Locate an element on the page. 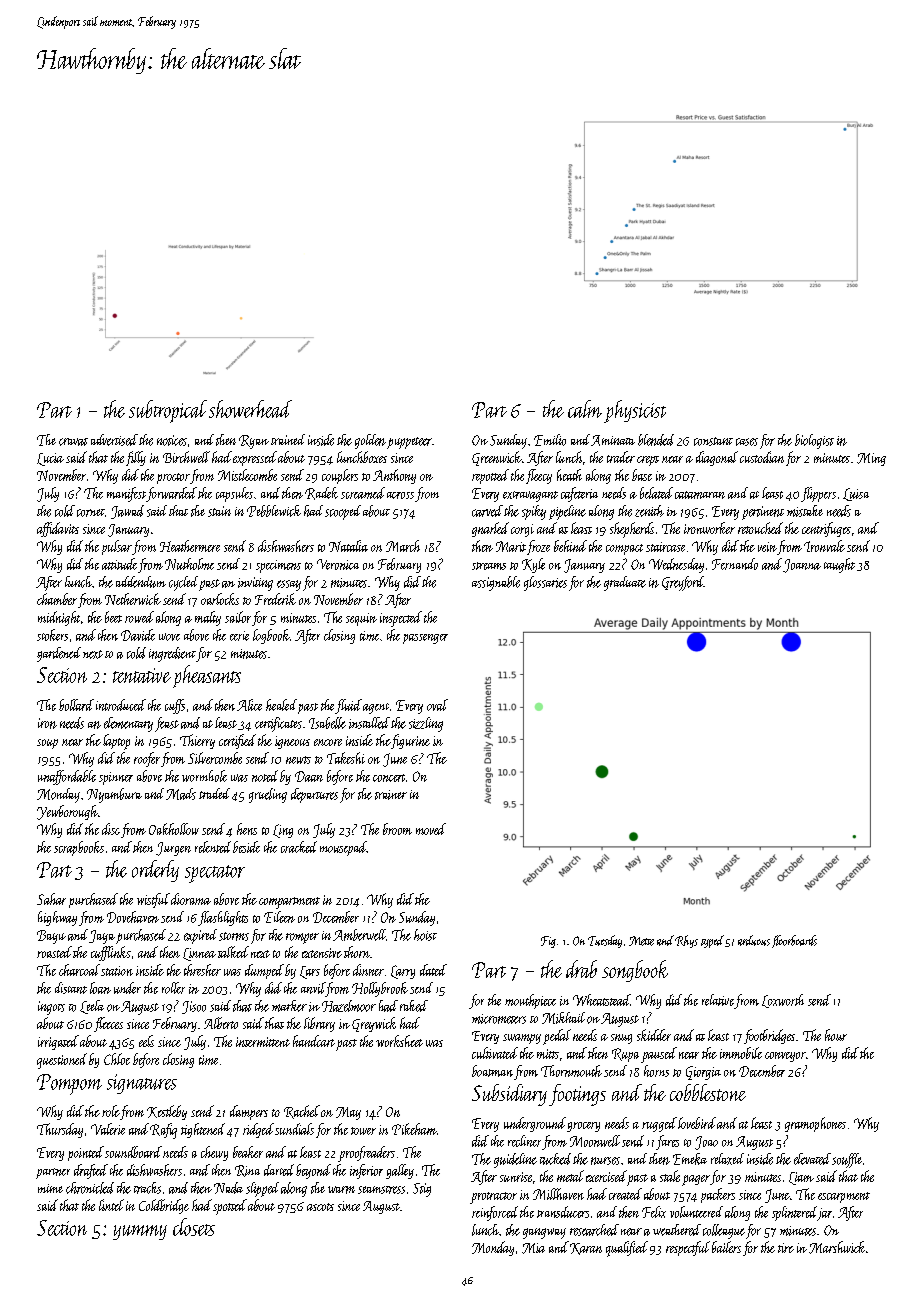 The height and width of the page is (1308, 924). calm is located at coordinates (585, 409).
